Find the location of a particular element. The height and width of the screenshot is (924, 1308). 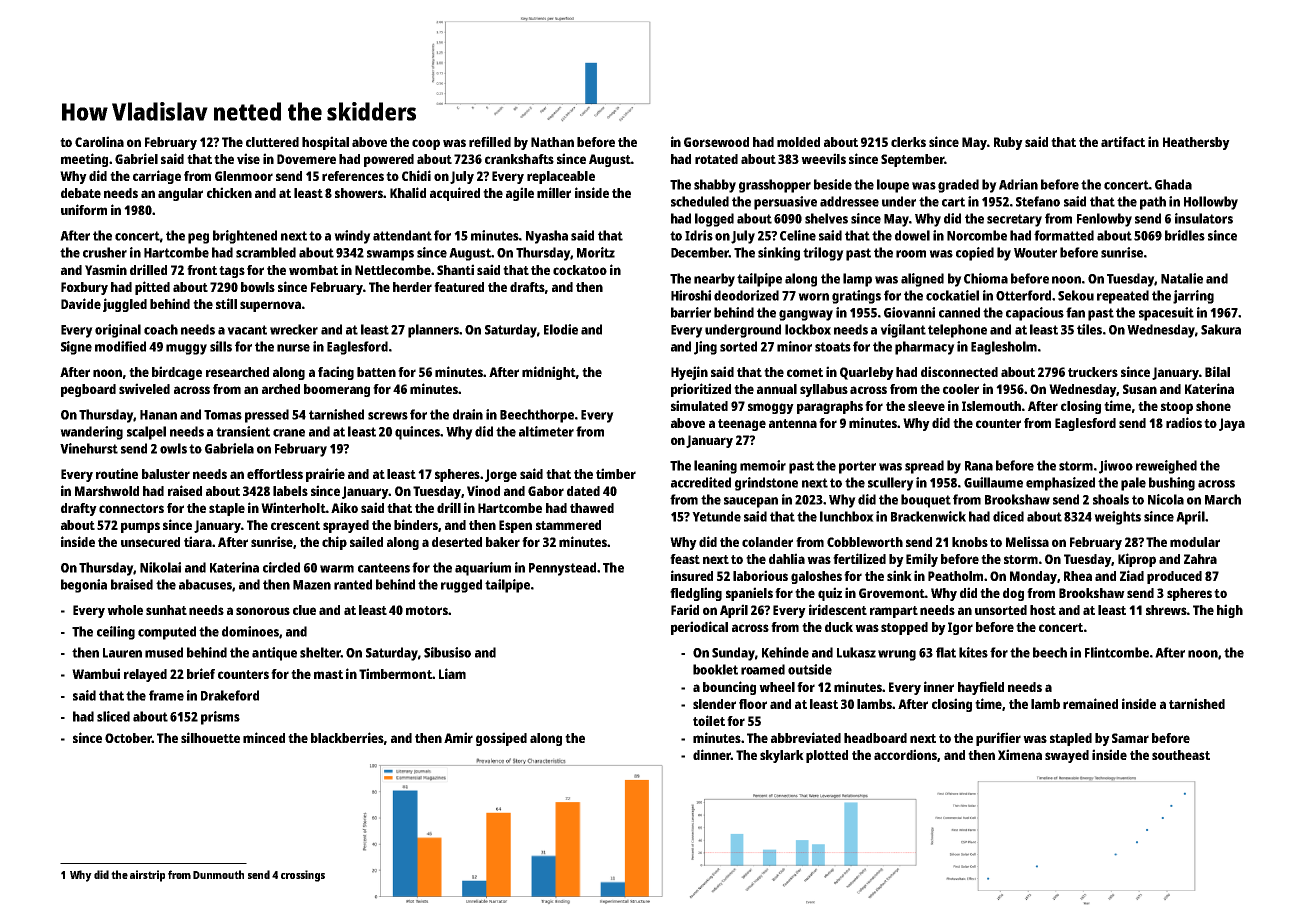

Zahra is located at coordinates (1200, 559).
